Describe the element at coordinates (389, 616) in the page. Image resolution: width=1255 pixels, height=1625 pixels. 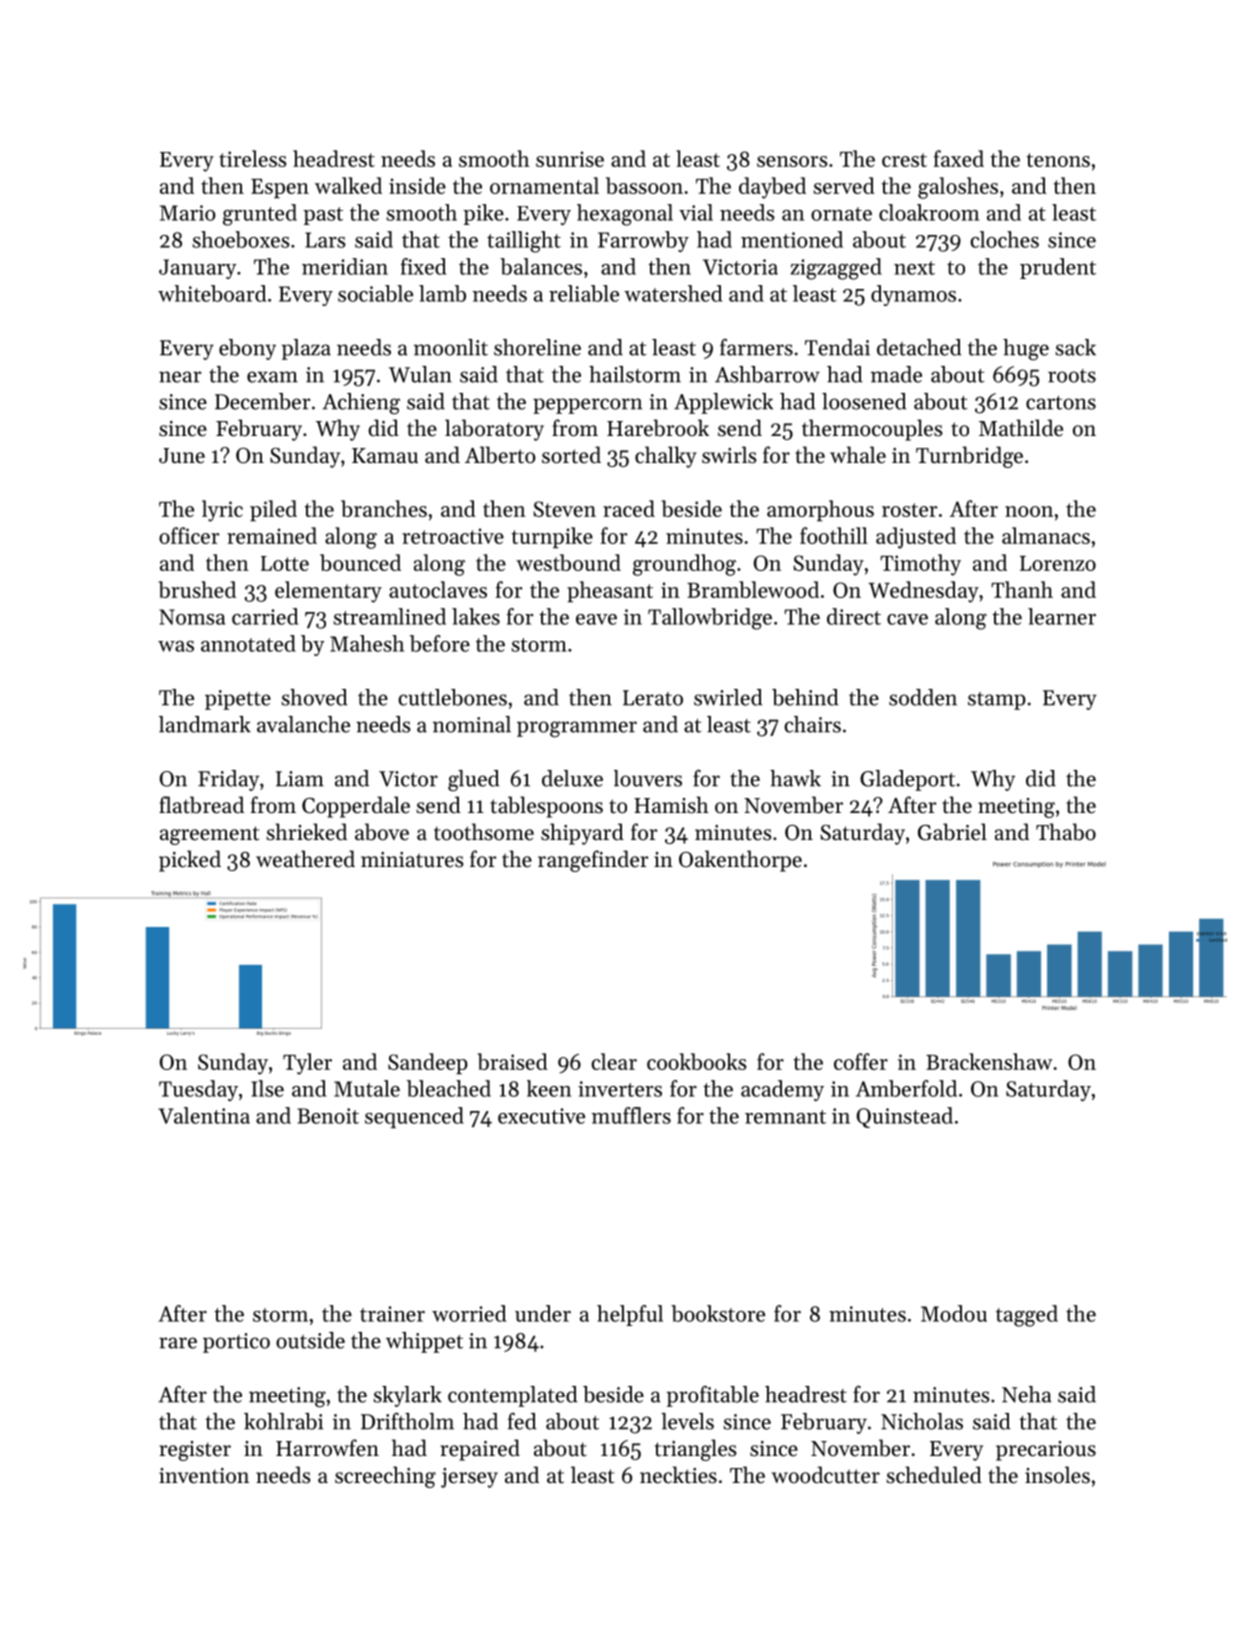
I see `streamlined` at that location.
